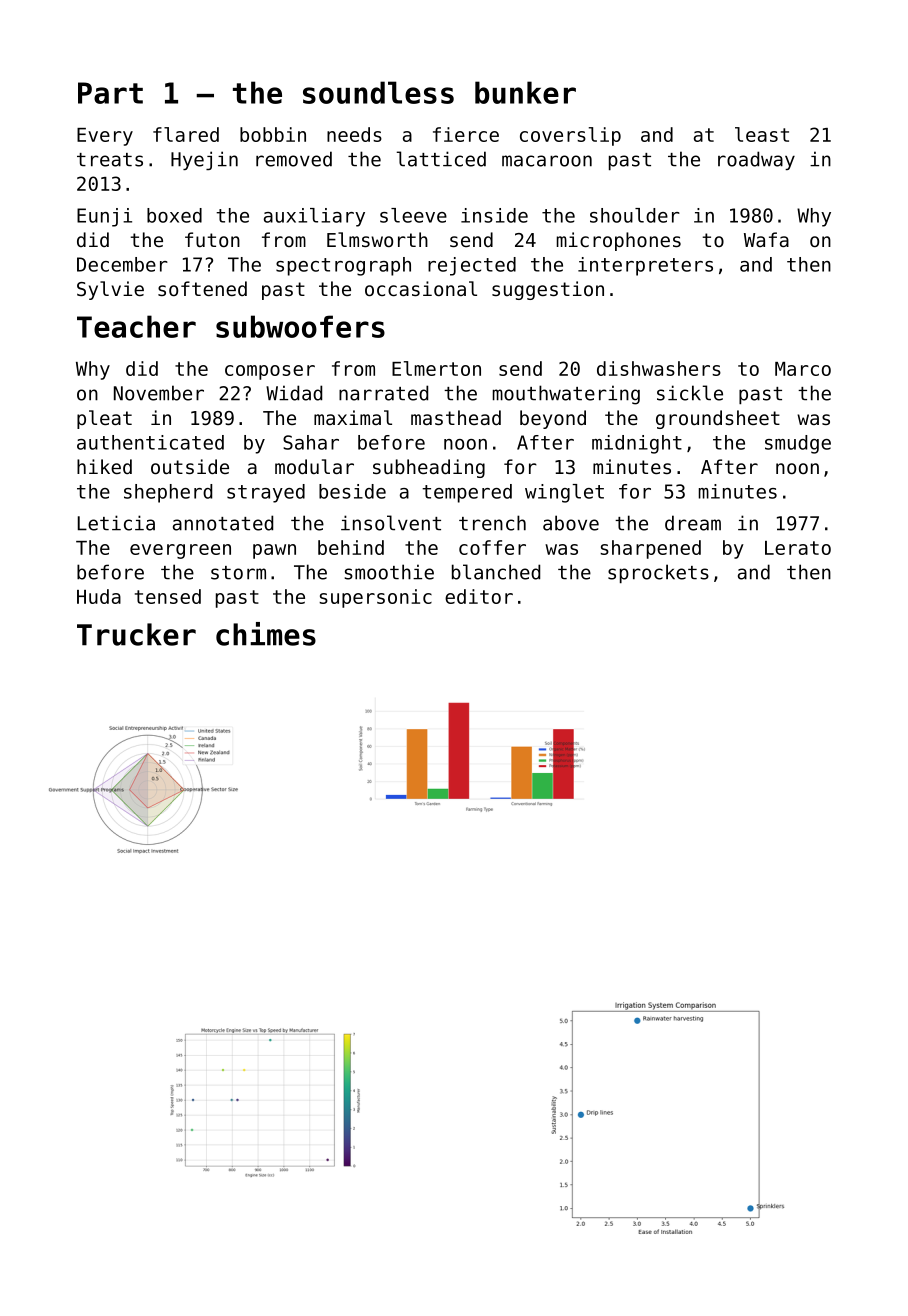 The height and width of the screenshot is (1316, 908). I want to click on Widad, so click(294, 393).
